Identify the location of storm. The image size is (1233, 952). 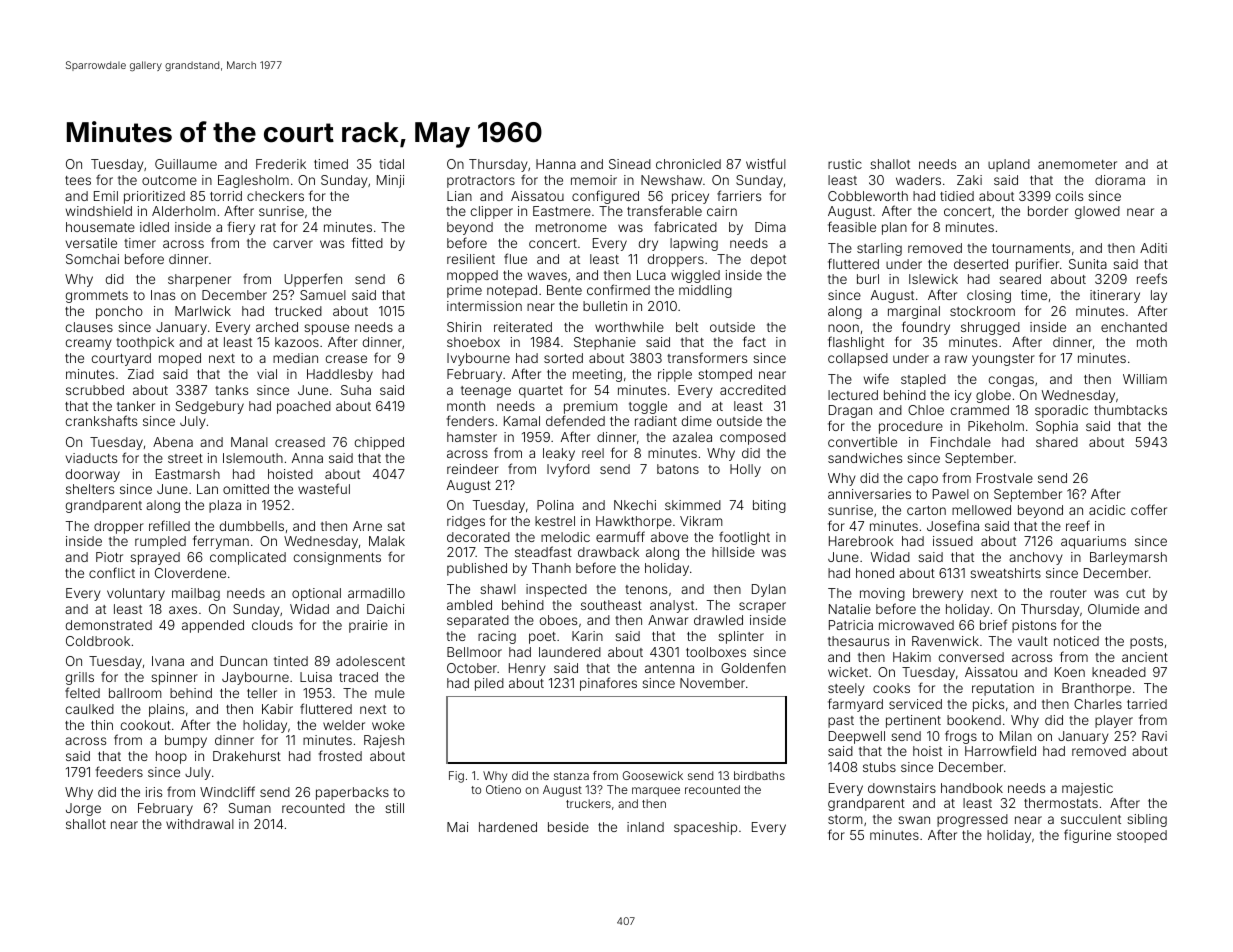
(845, 819).
